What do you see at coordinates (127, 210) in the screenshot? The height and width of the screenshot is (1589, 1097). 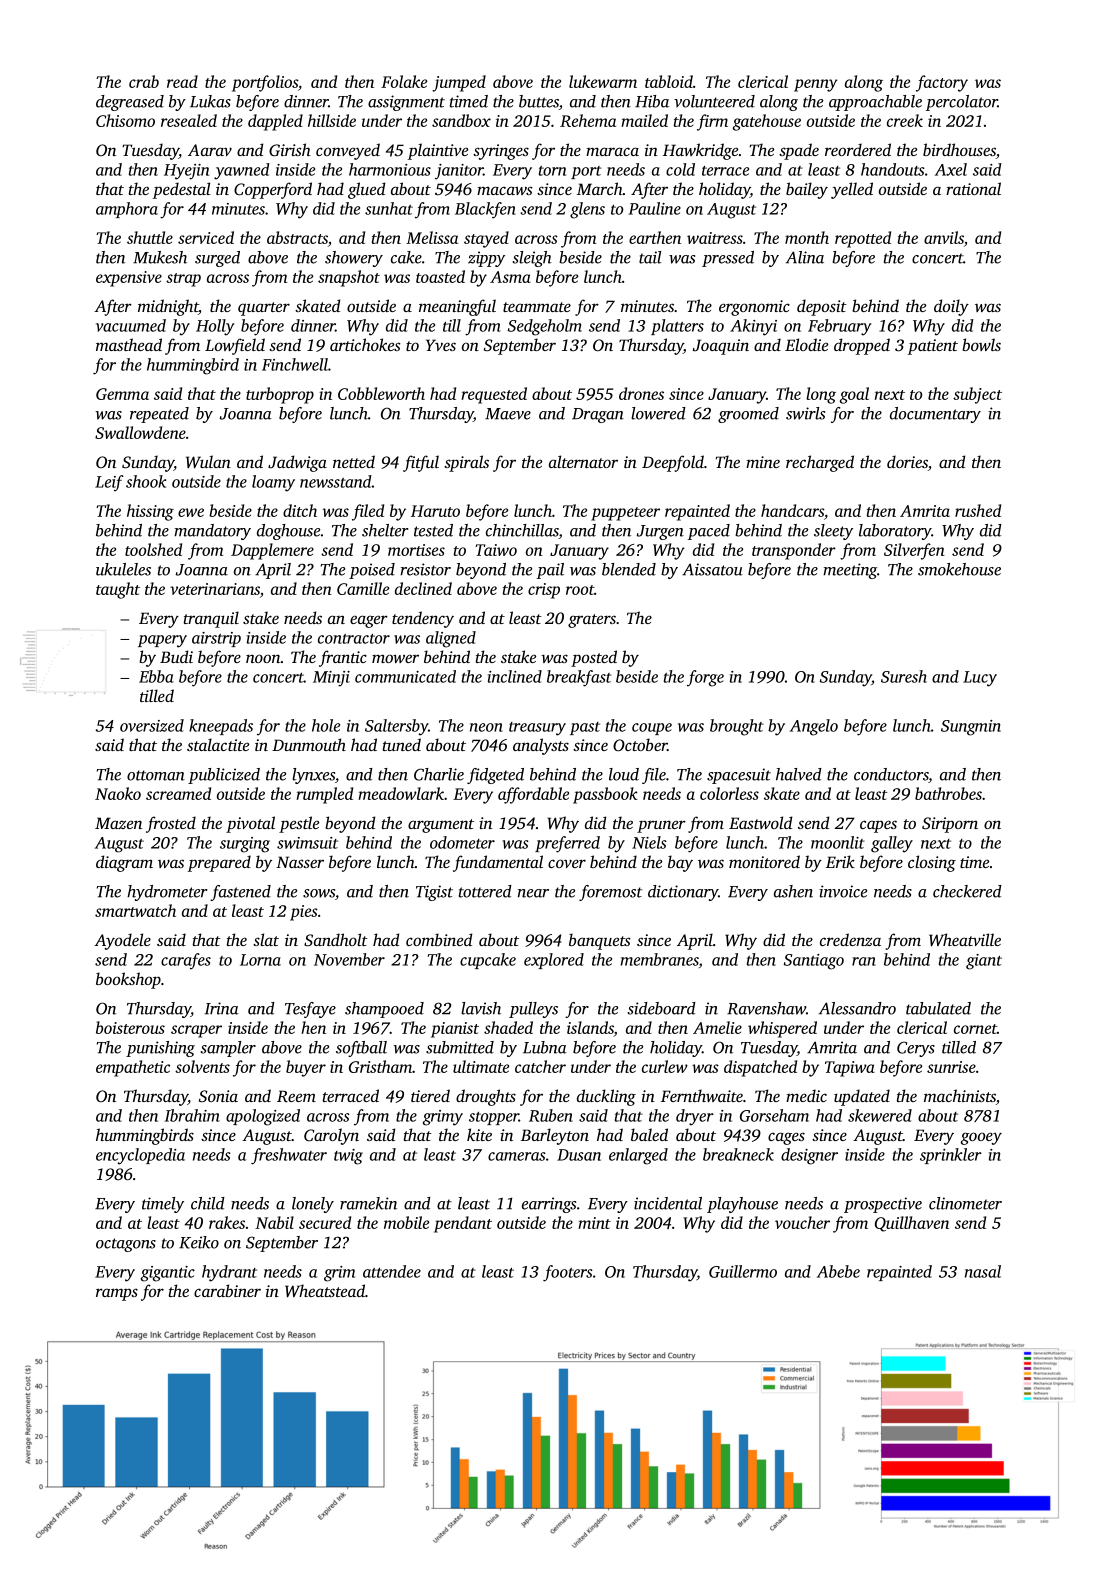 I see `amphora` at bounding box center [127, 210].
